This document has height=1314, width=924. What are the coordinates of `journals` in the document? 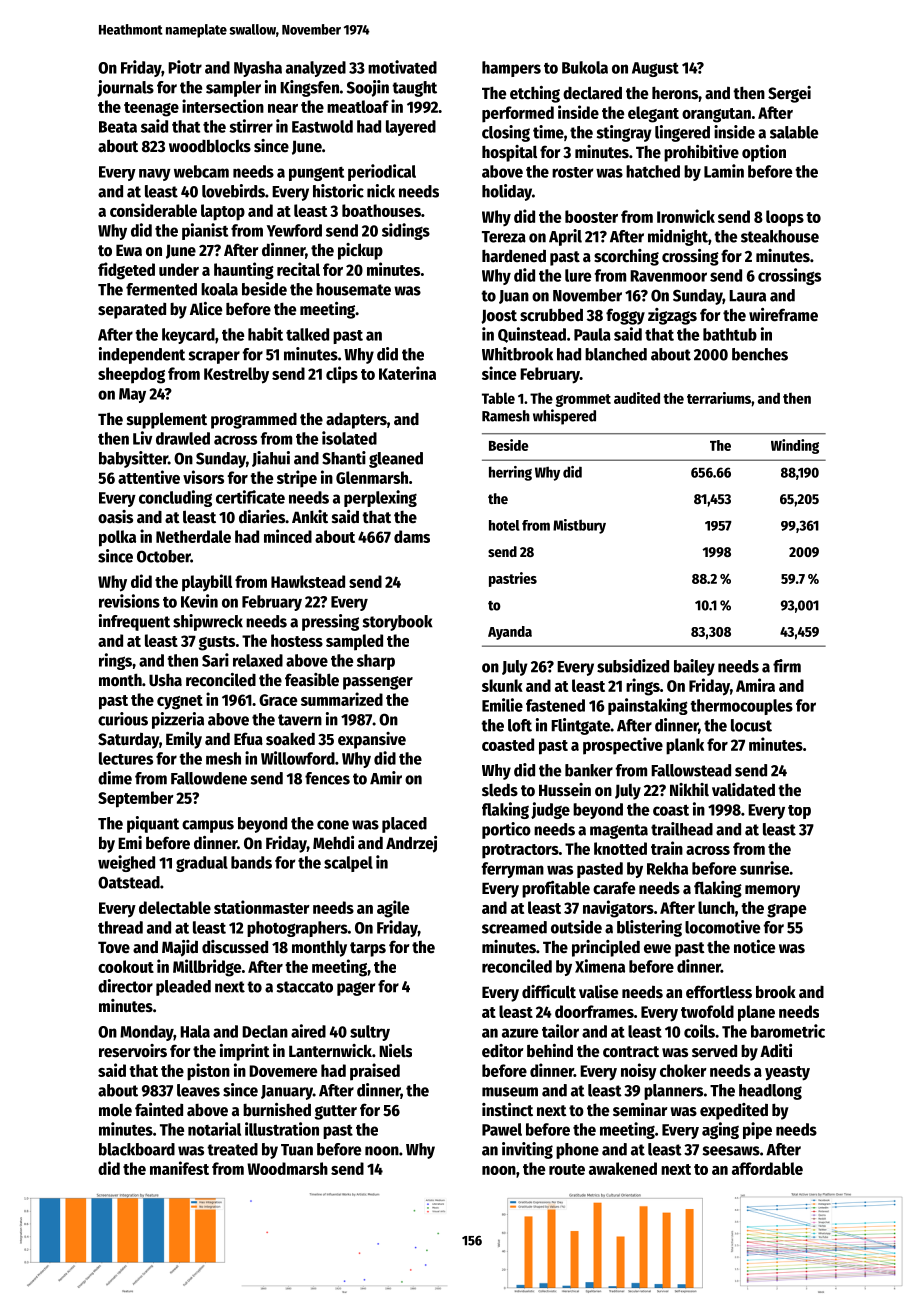 It's located at (125, 88).
